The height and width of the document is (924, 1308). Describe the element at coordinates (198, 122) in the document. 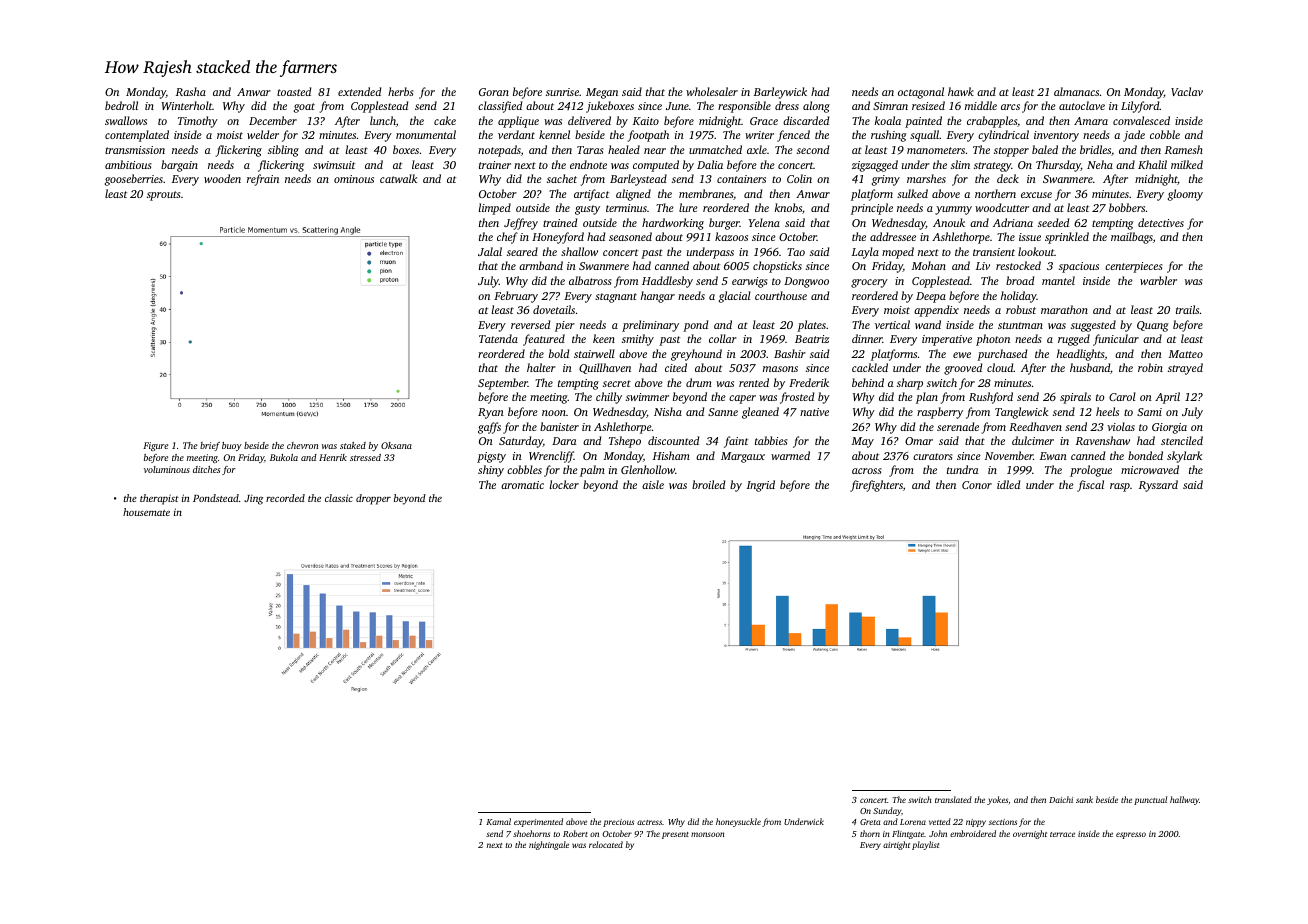

I see `Timothy` at that location.
